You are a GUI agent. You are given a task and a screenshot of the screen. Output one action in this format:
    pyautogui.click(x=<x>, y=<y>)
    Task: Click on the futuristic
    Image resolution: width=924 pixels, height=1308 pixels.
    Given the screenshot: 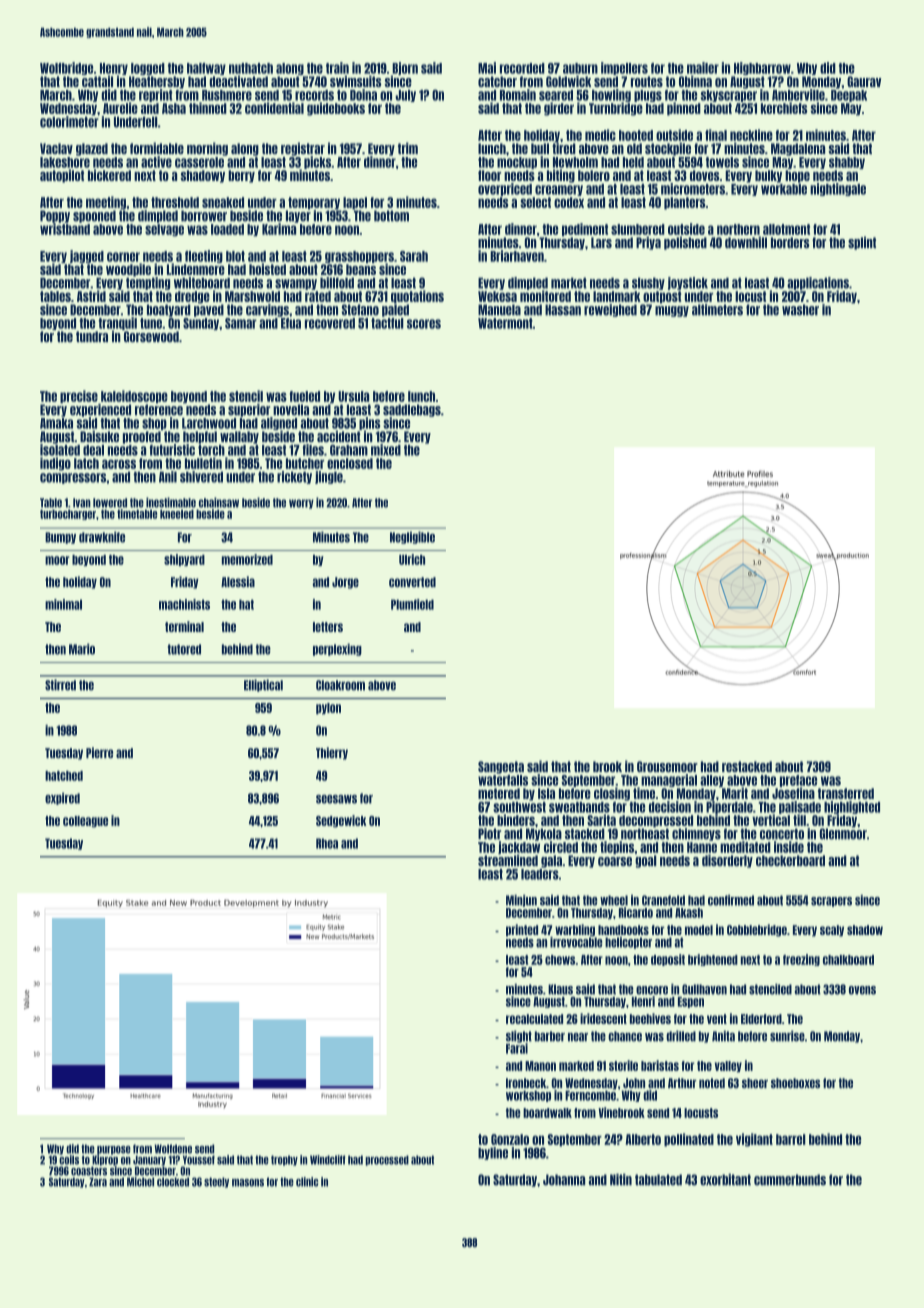 What is the action you would take?
    pyautogui.click(x=172, y=450)
